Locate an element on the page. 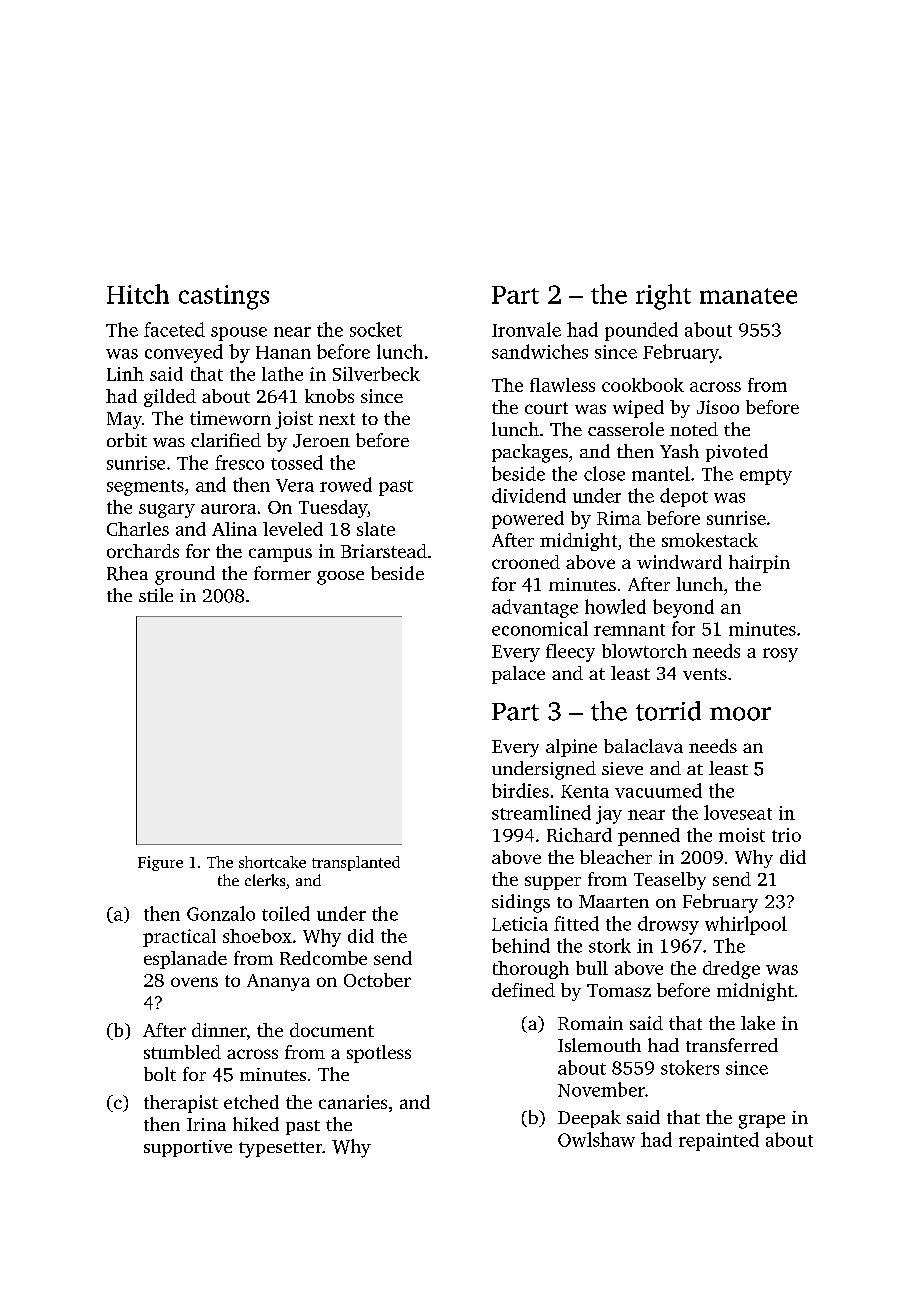 The height and width of the page is (1311, 924). Charles is located at coordinates (138, 529).
